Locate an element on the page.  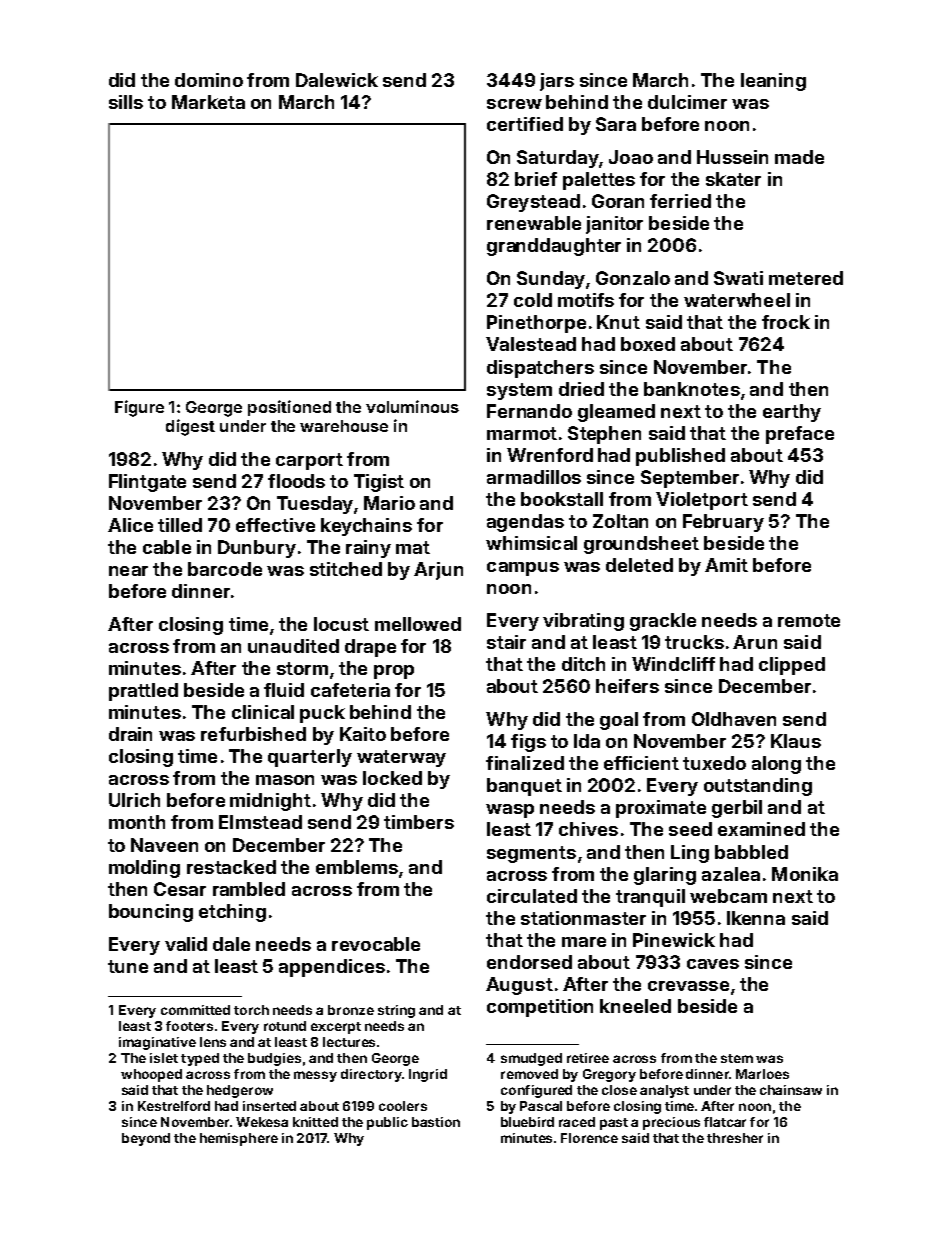
figs is located at coordinates (528, 743).
